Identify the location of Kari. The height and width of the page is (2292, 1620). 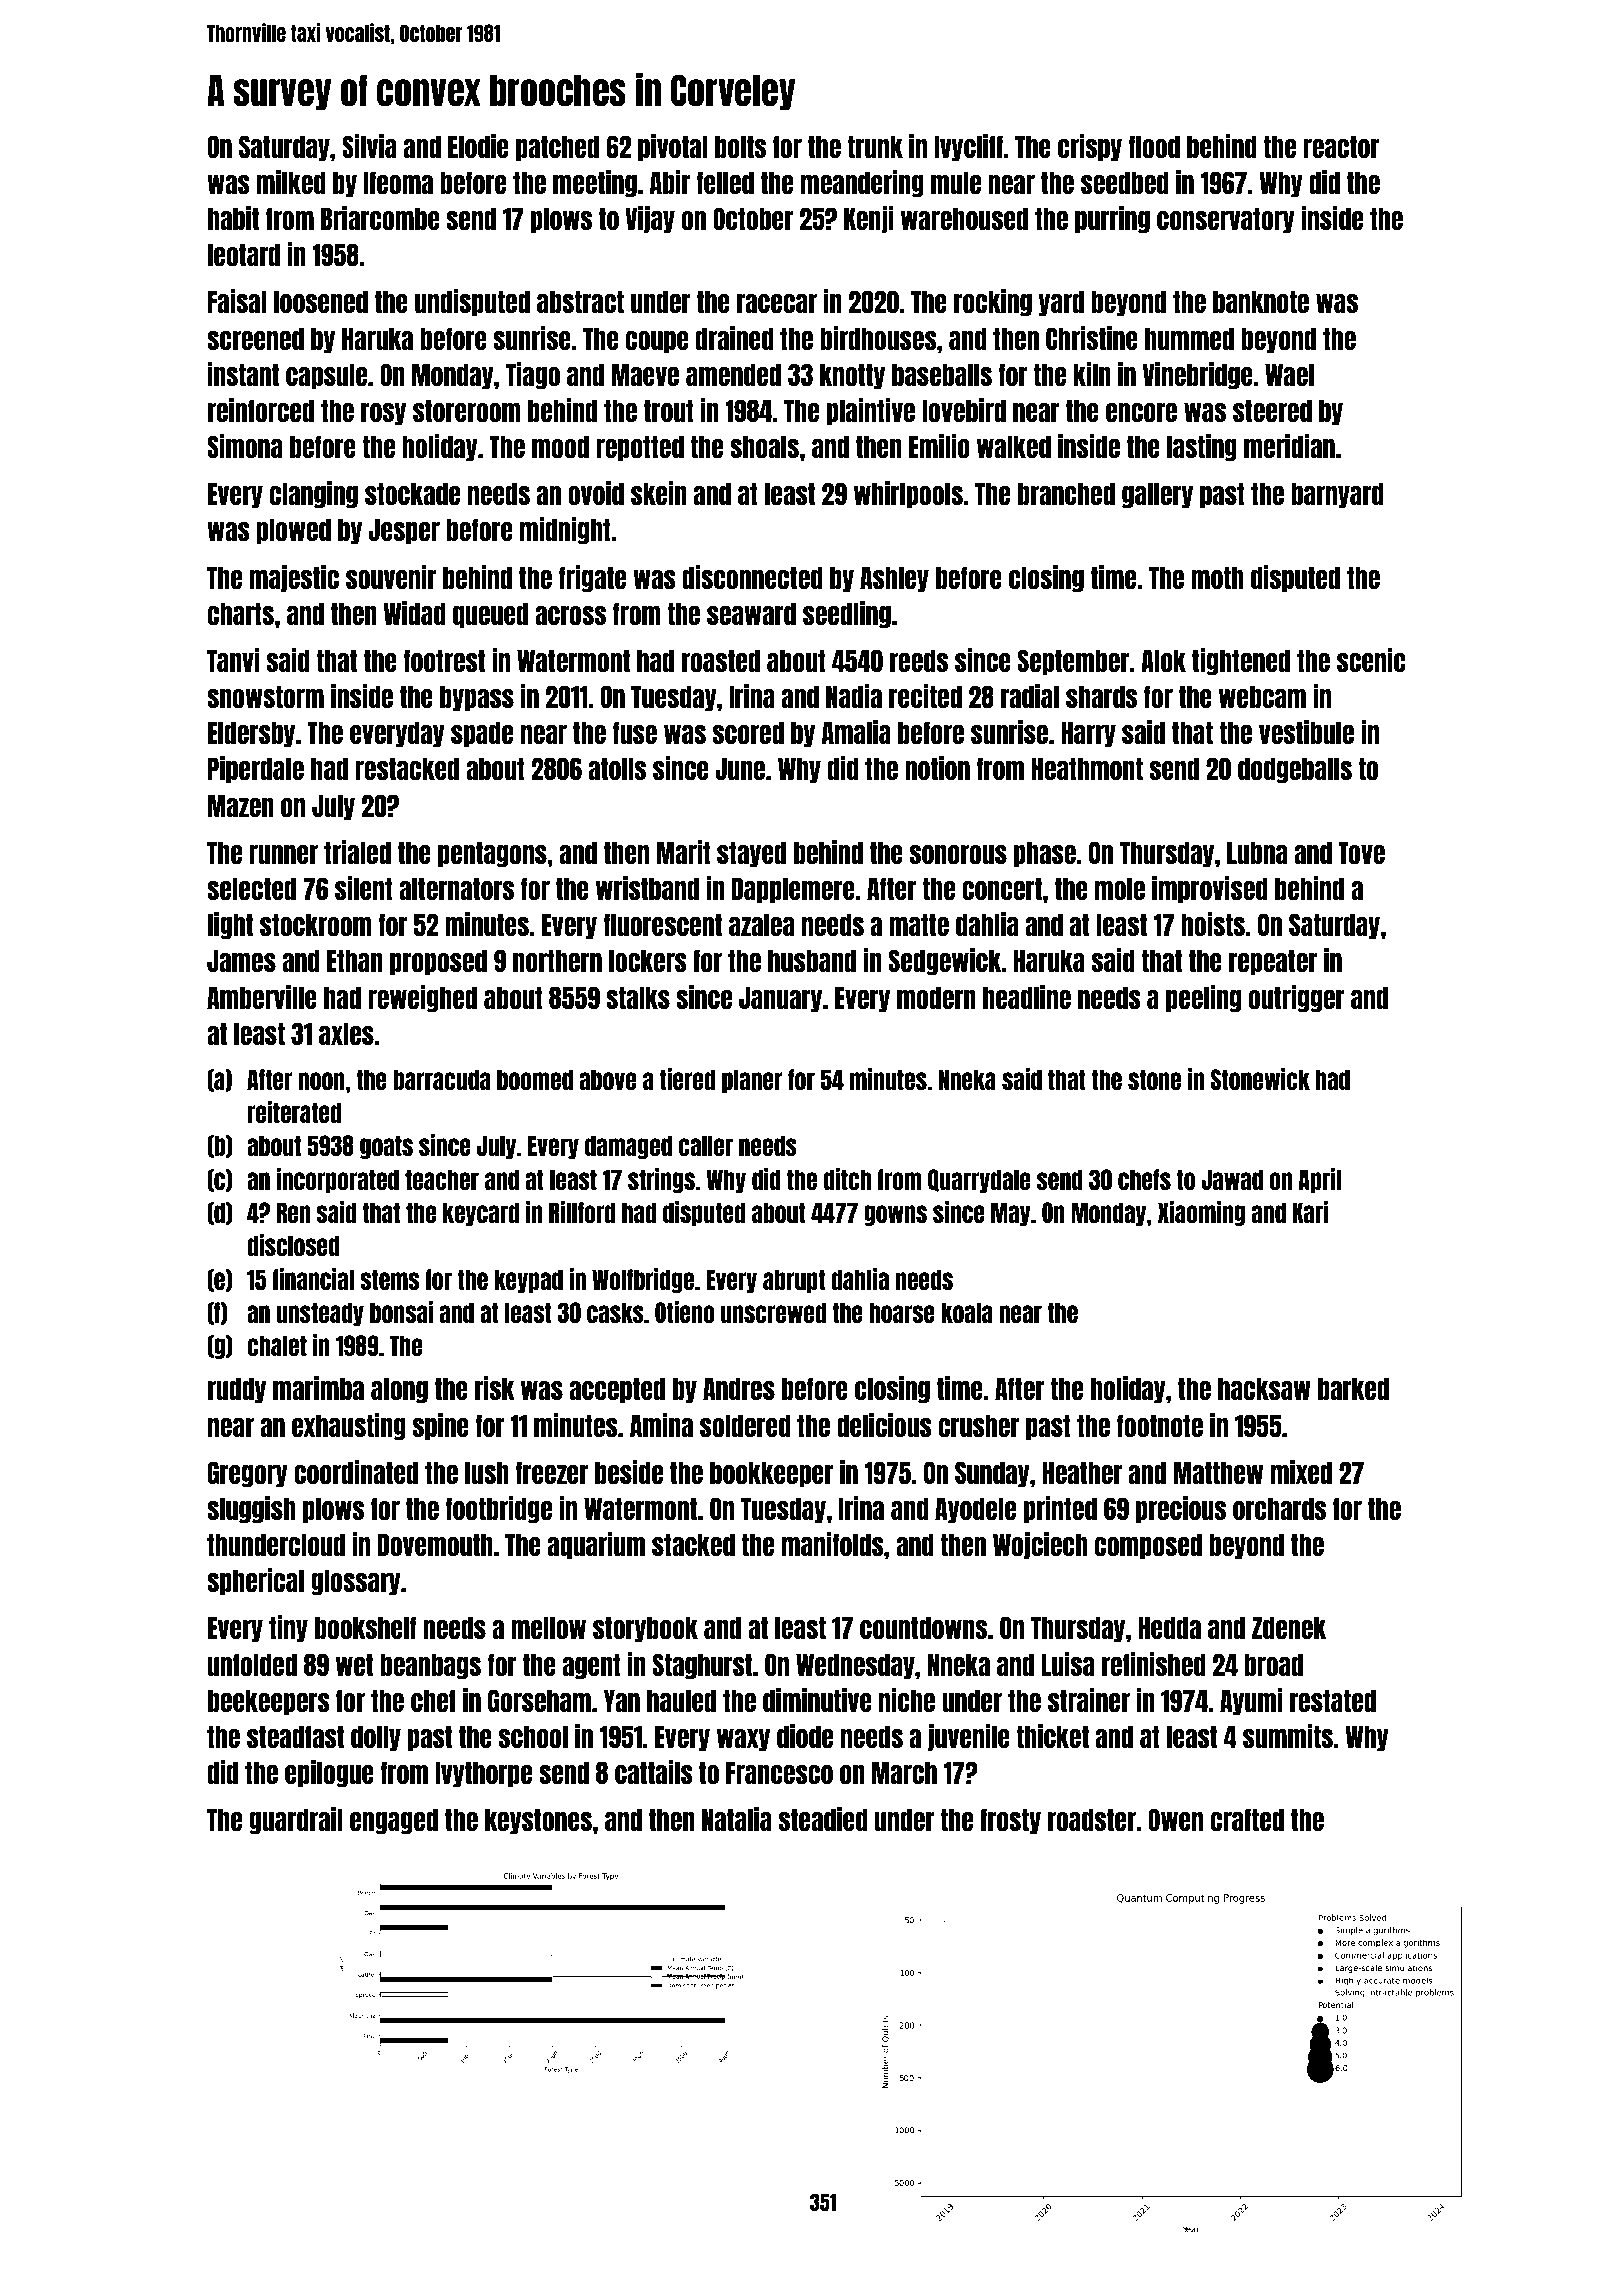
(1310, 1212).
